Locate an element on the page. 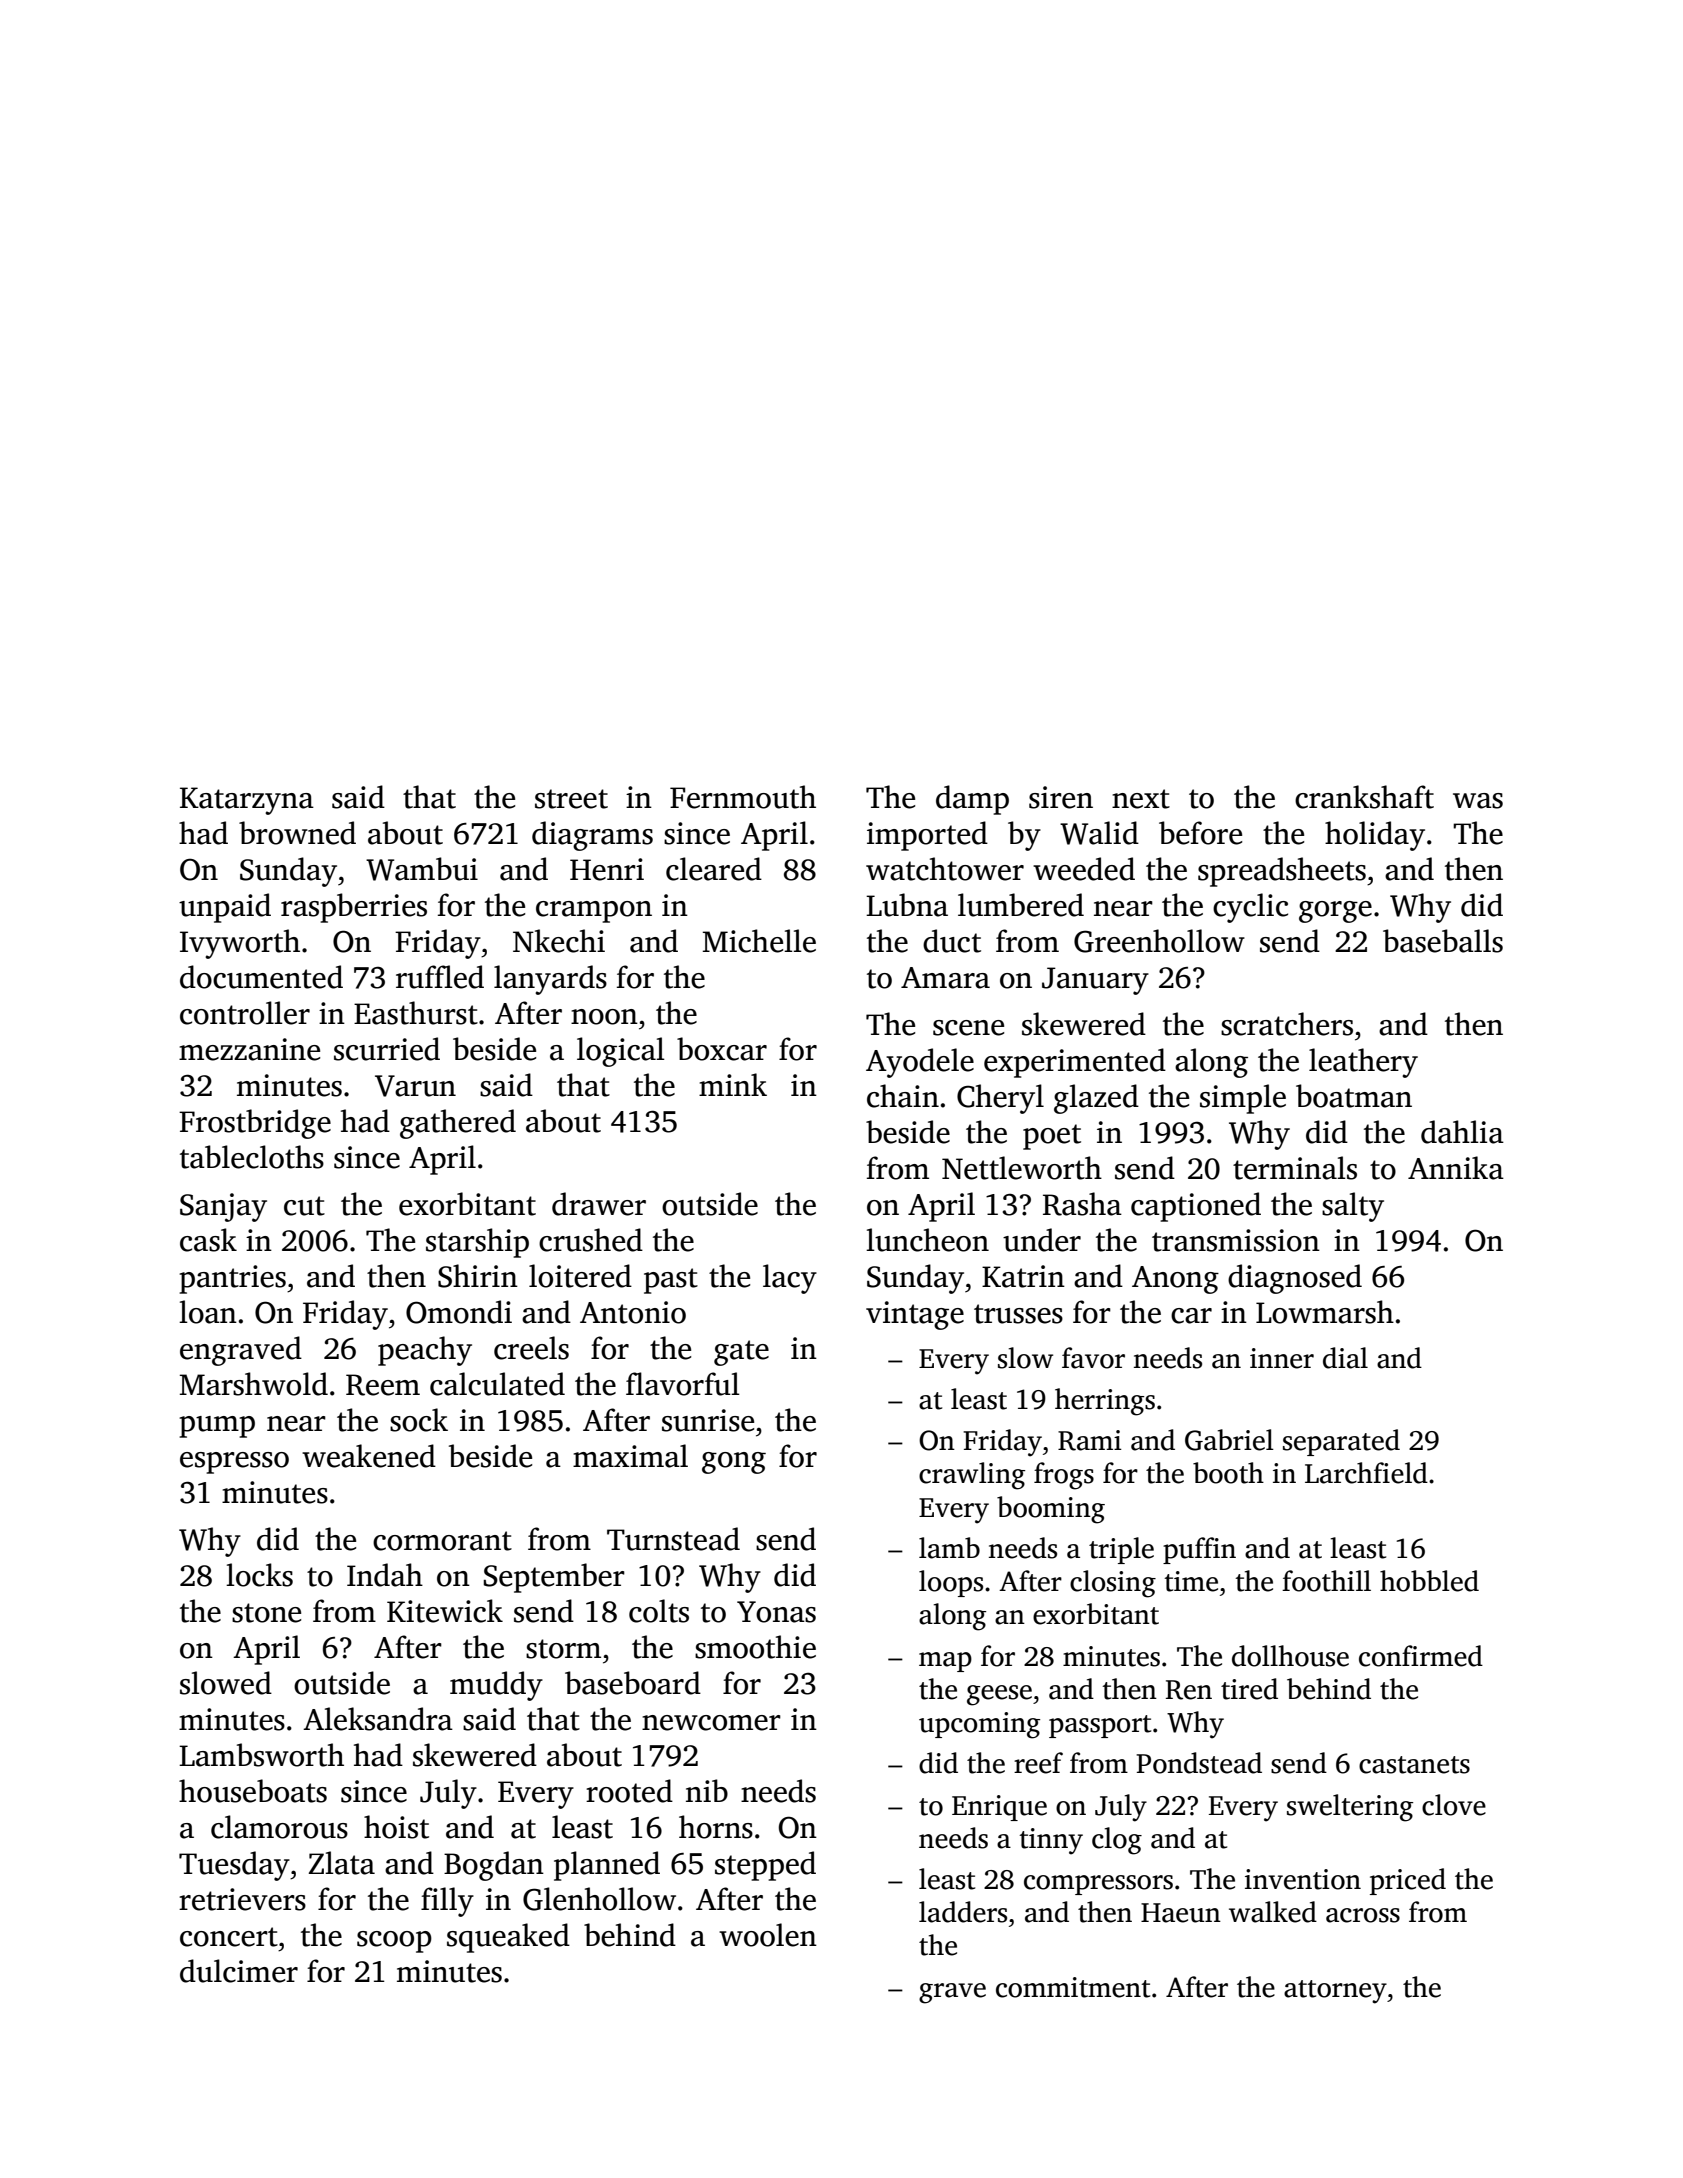 The width and height of the page is (1683, 2178). Turnstead is located at coordinates (673, 1539).
